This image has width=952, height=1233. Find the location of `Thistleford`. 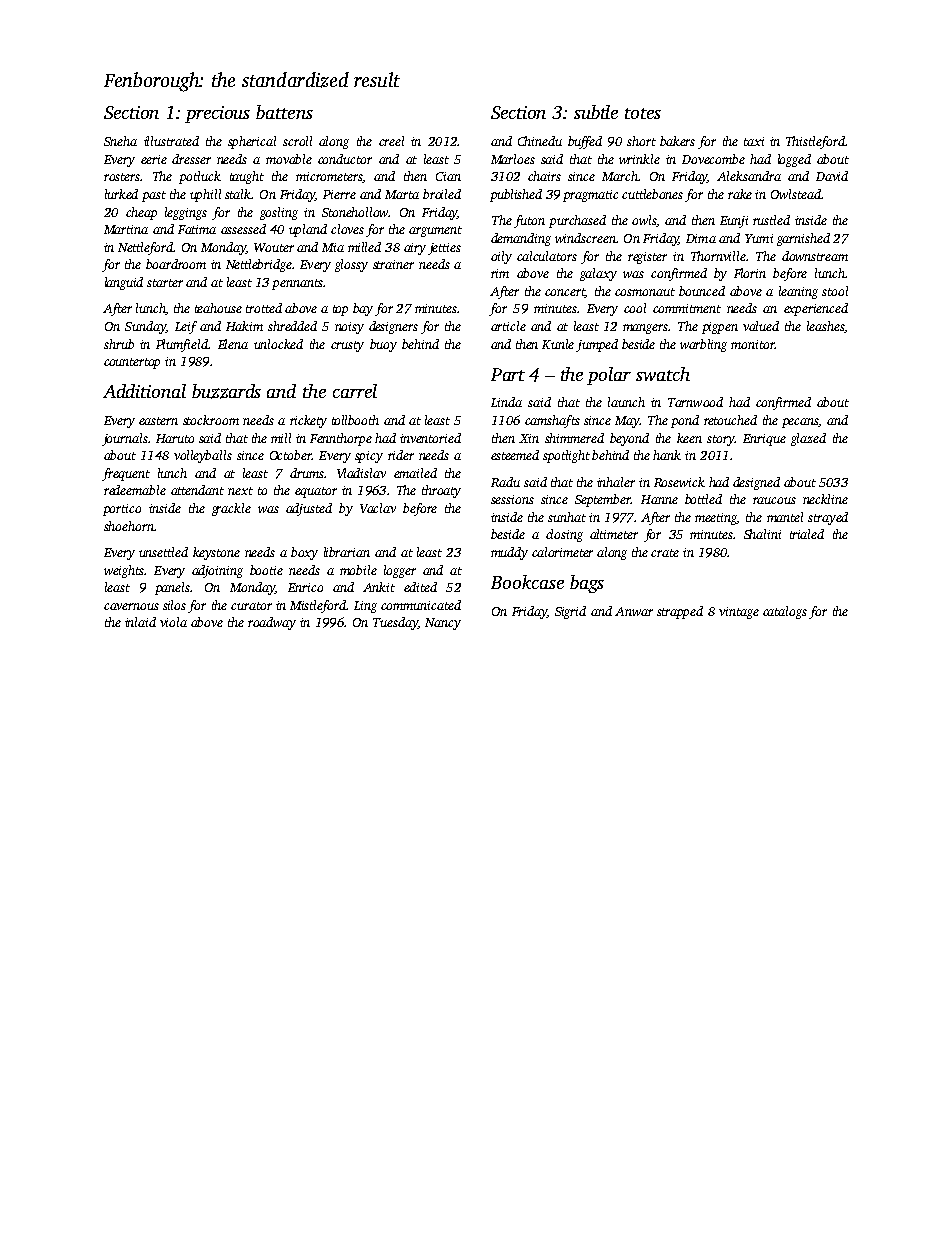

Thistleford is located at coordinates (815, 142).
